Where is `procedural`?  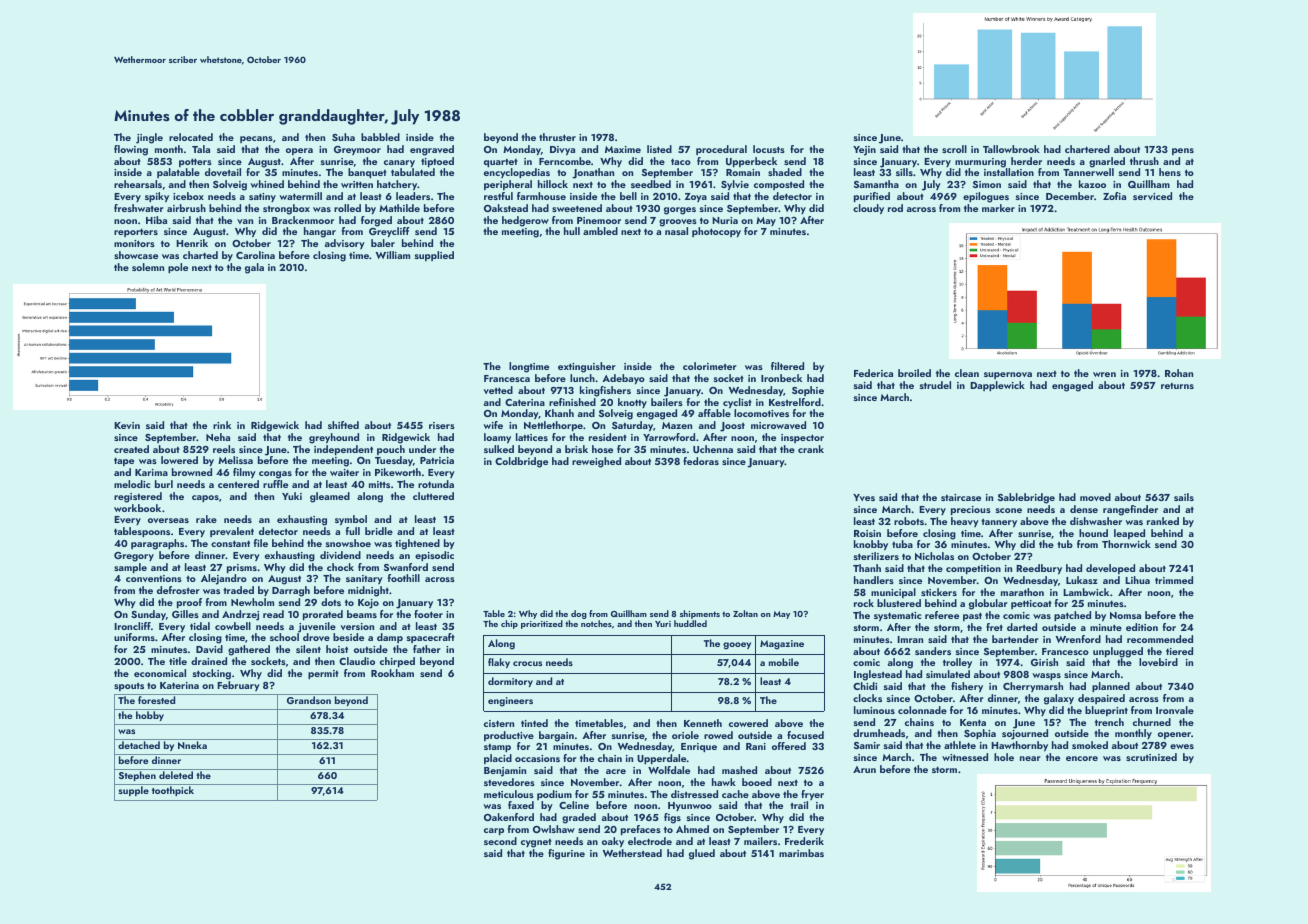
procedural is located at coordinates (721, 150).
